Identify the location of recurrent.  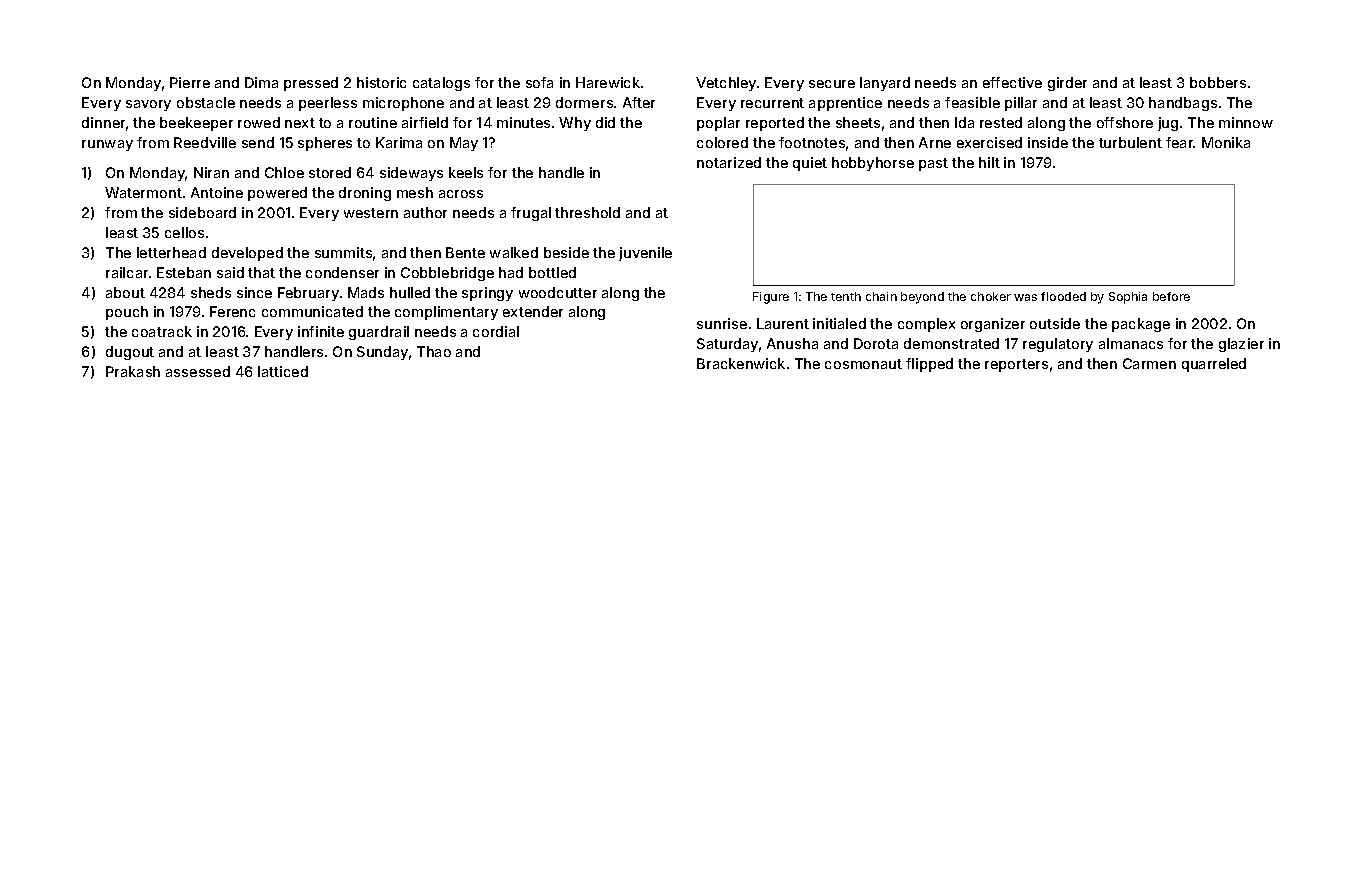
(772, 103).
